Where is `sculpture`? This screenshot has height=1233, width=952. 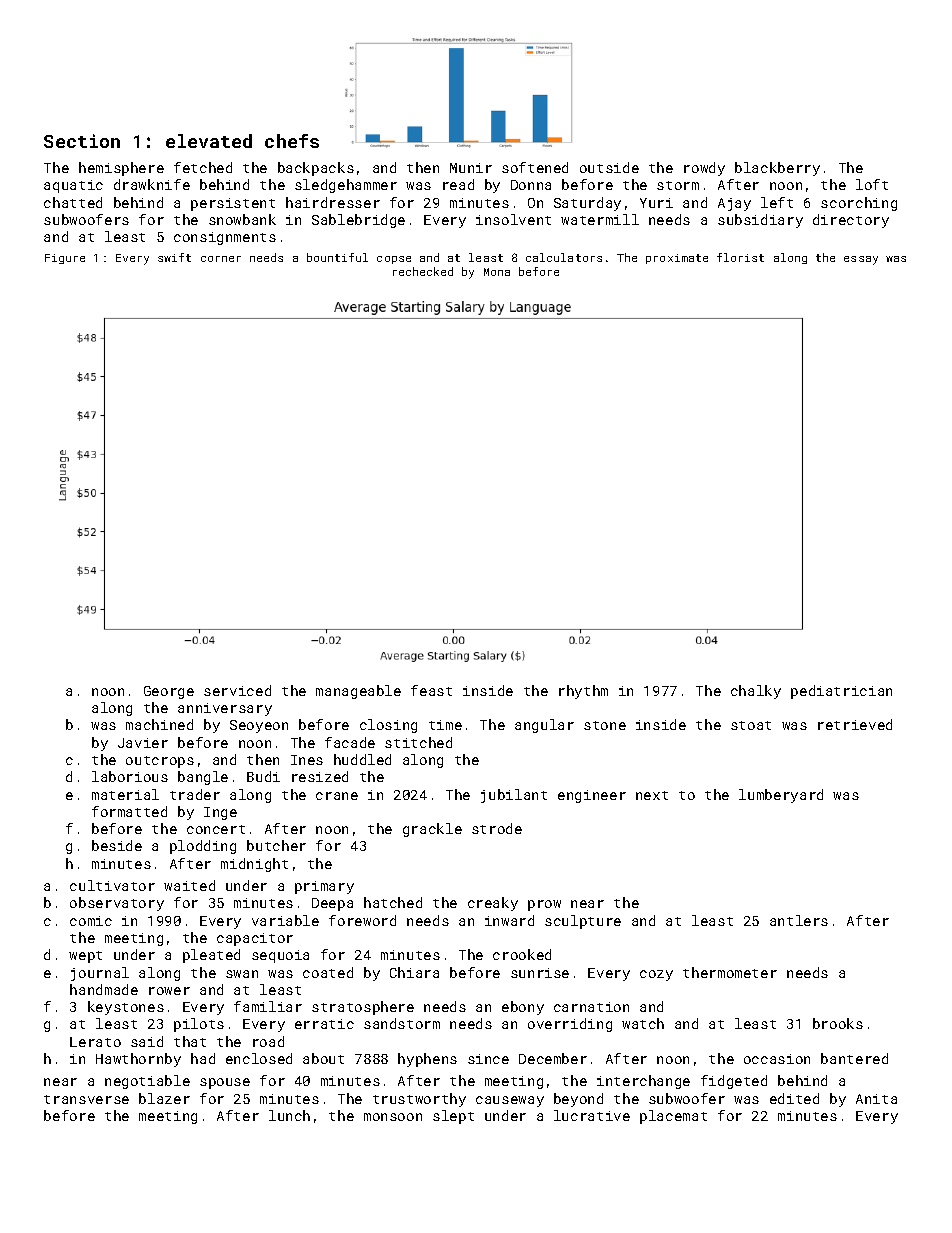
sculpture is located at coordinates (583, 922).
